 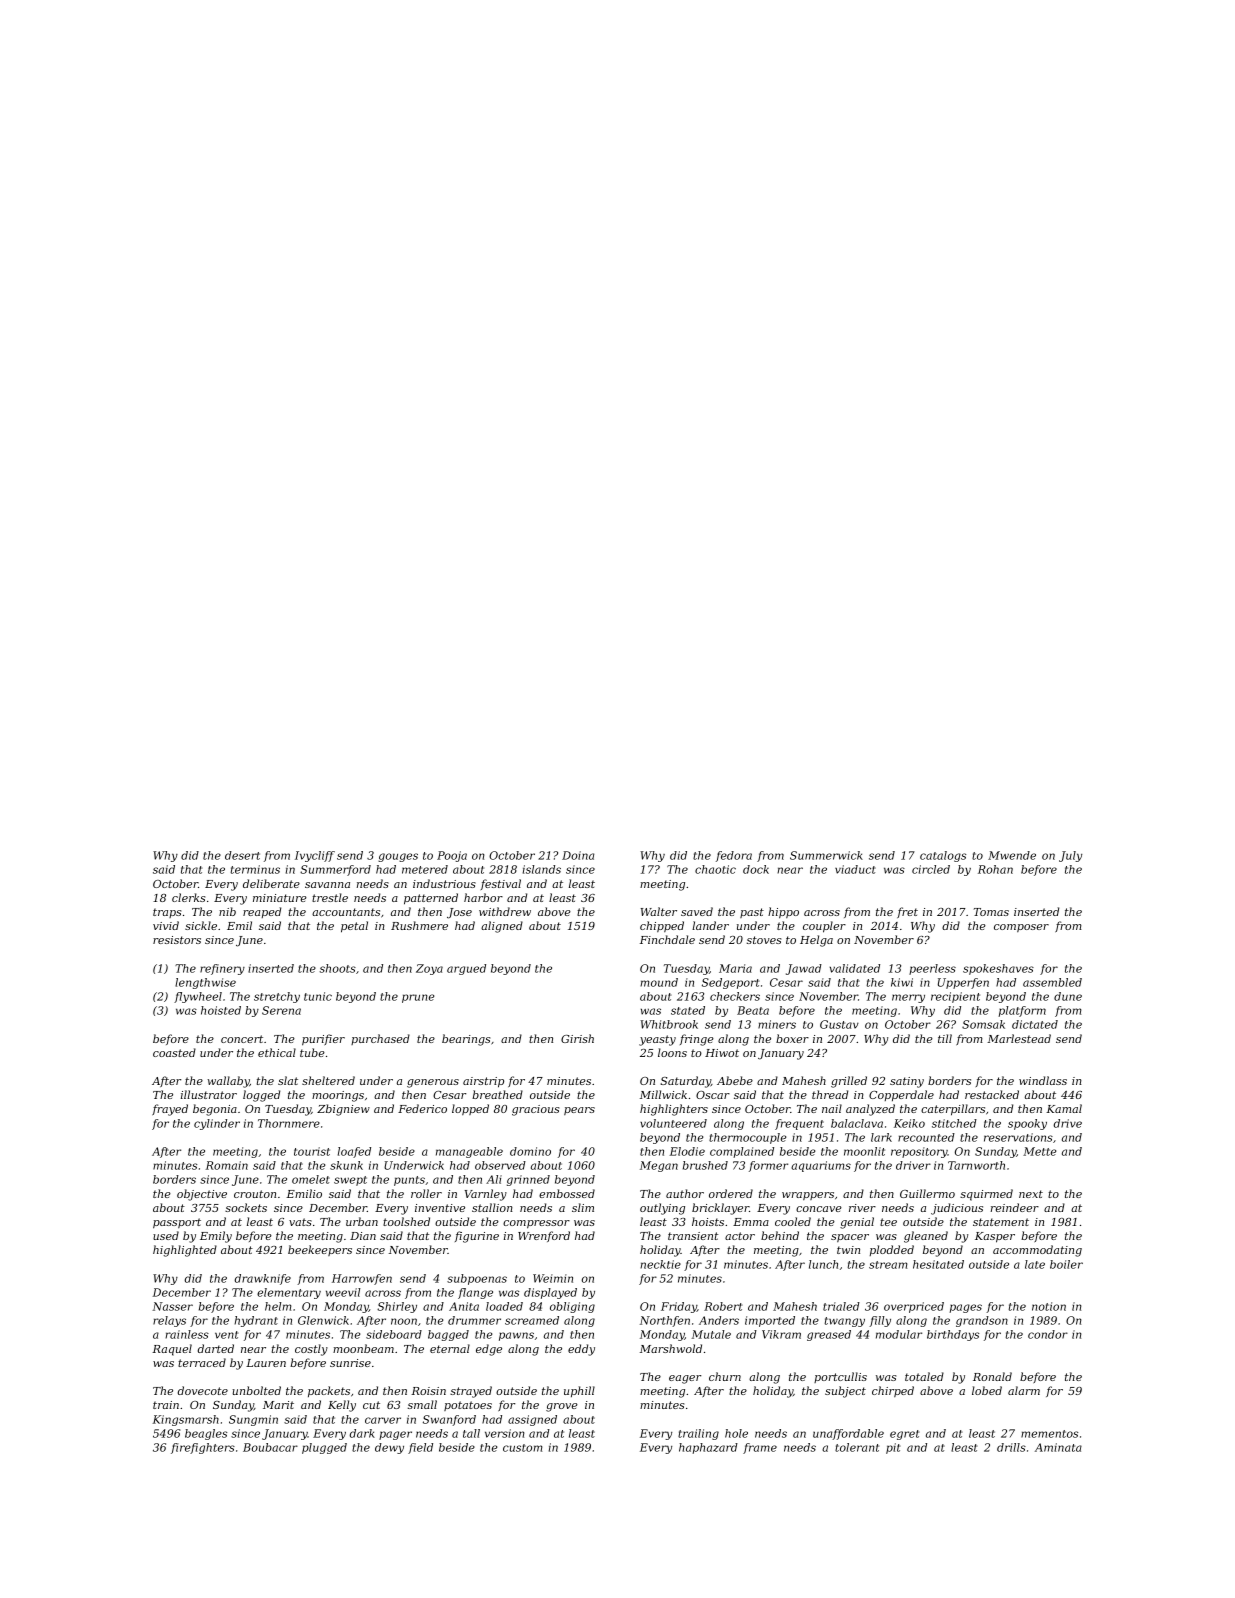 What do you see at coordinates (343, 1110) in the page?
I see `Zbigniew` at bounding box center [343, 1110].
